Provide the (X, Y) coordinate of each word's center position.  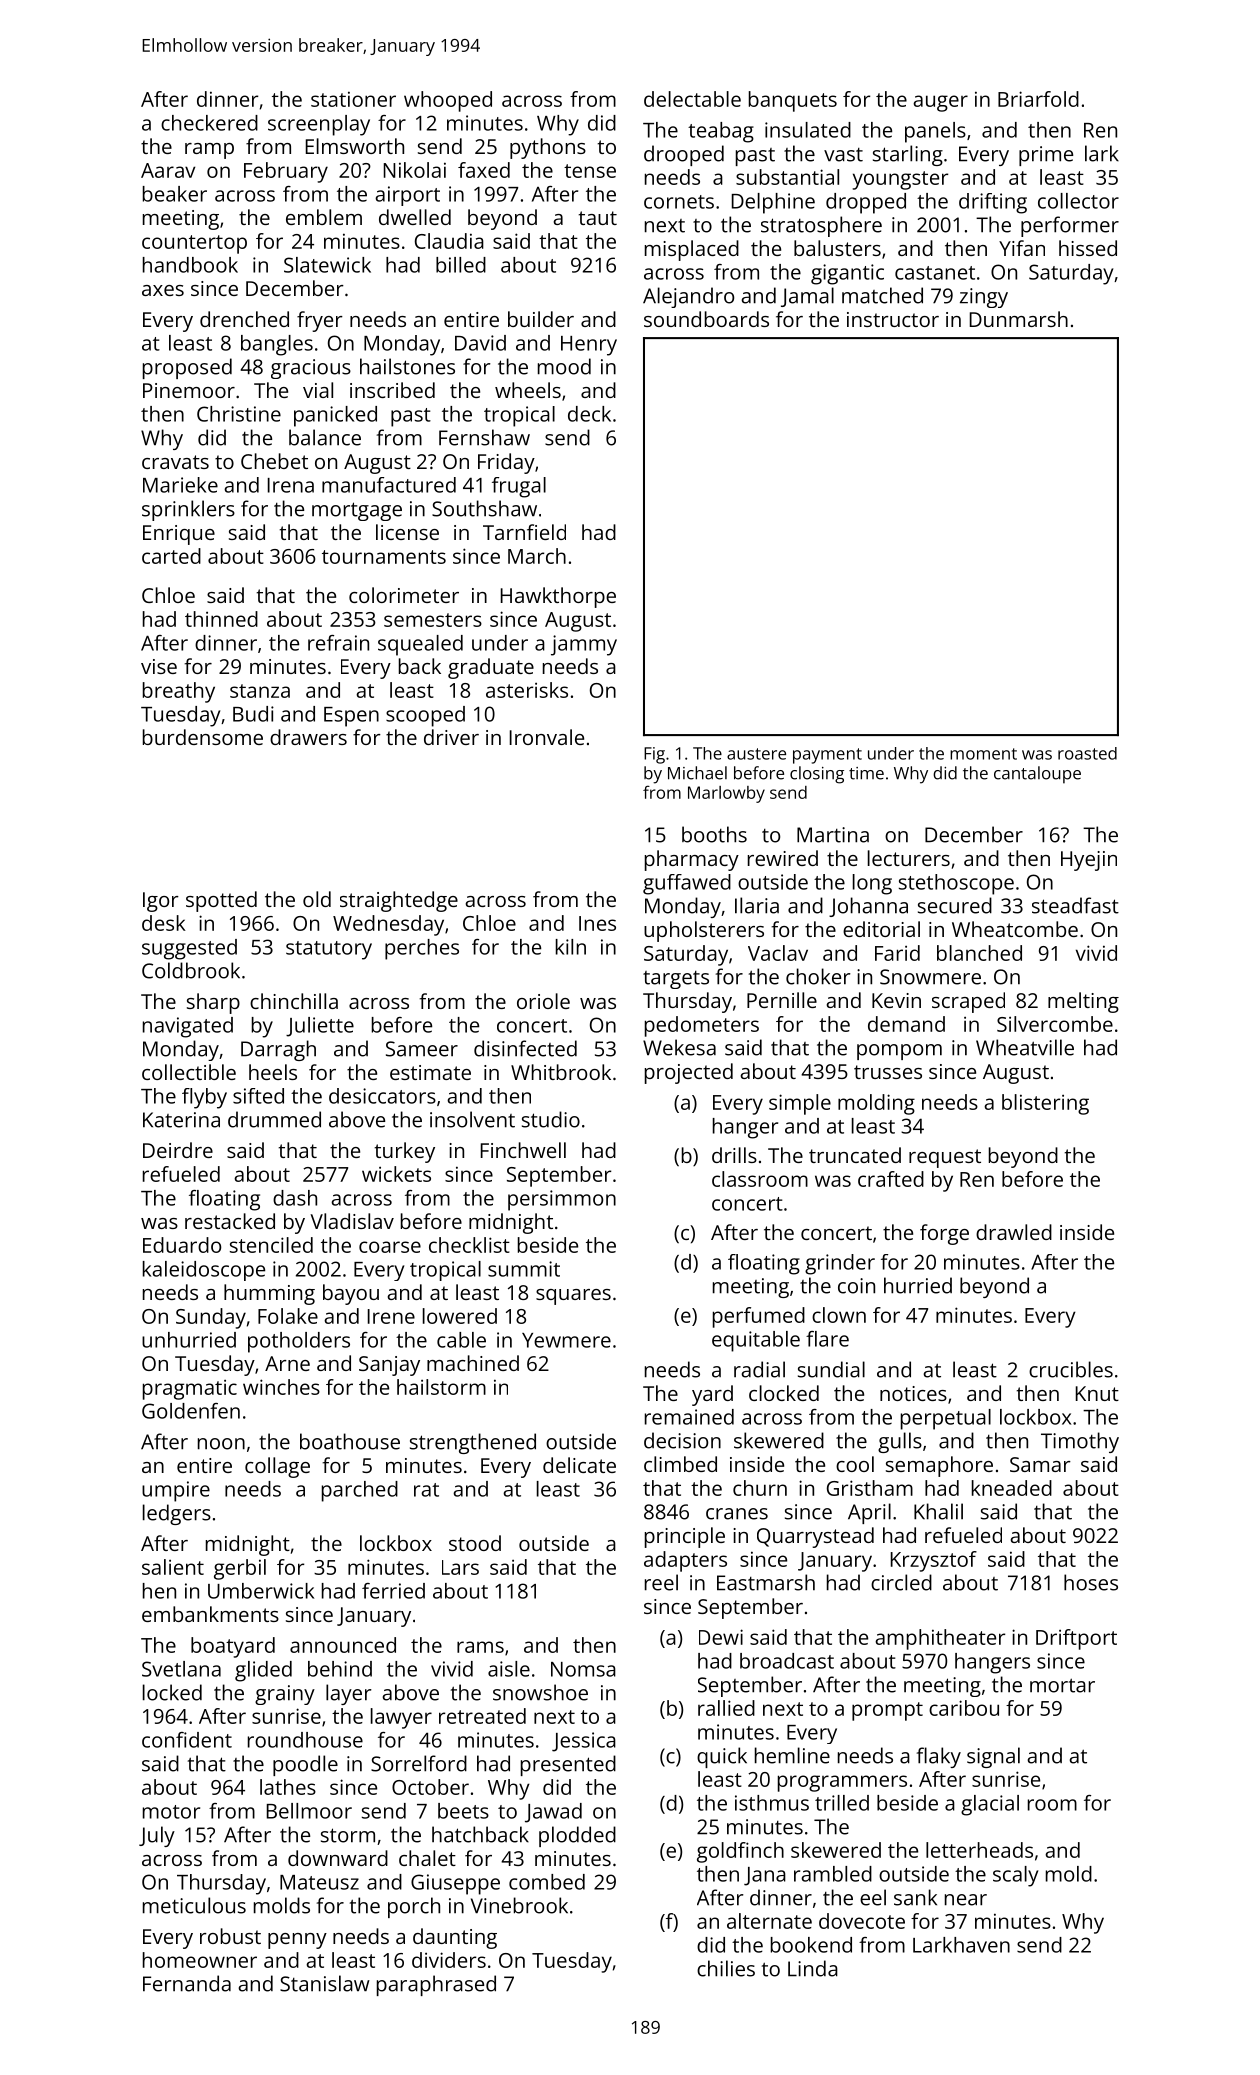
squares (573, 1297)
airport (407, 196)
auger (940, 103)
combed (547, 1882)
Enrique (179, 535)
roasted (1087, 753)
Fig (654, 755)
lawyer (401, 1718)
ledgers (177, 1514)
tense (590, 171)
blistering (1045, 1104)
